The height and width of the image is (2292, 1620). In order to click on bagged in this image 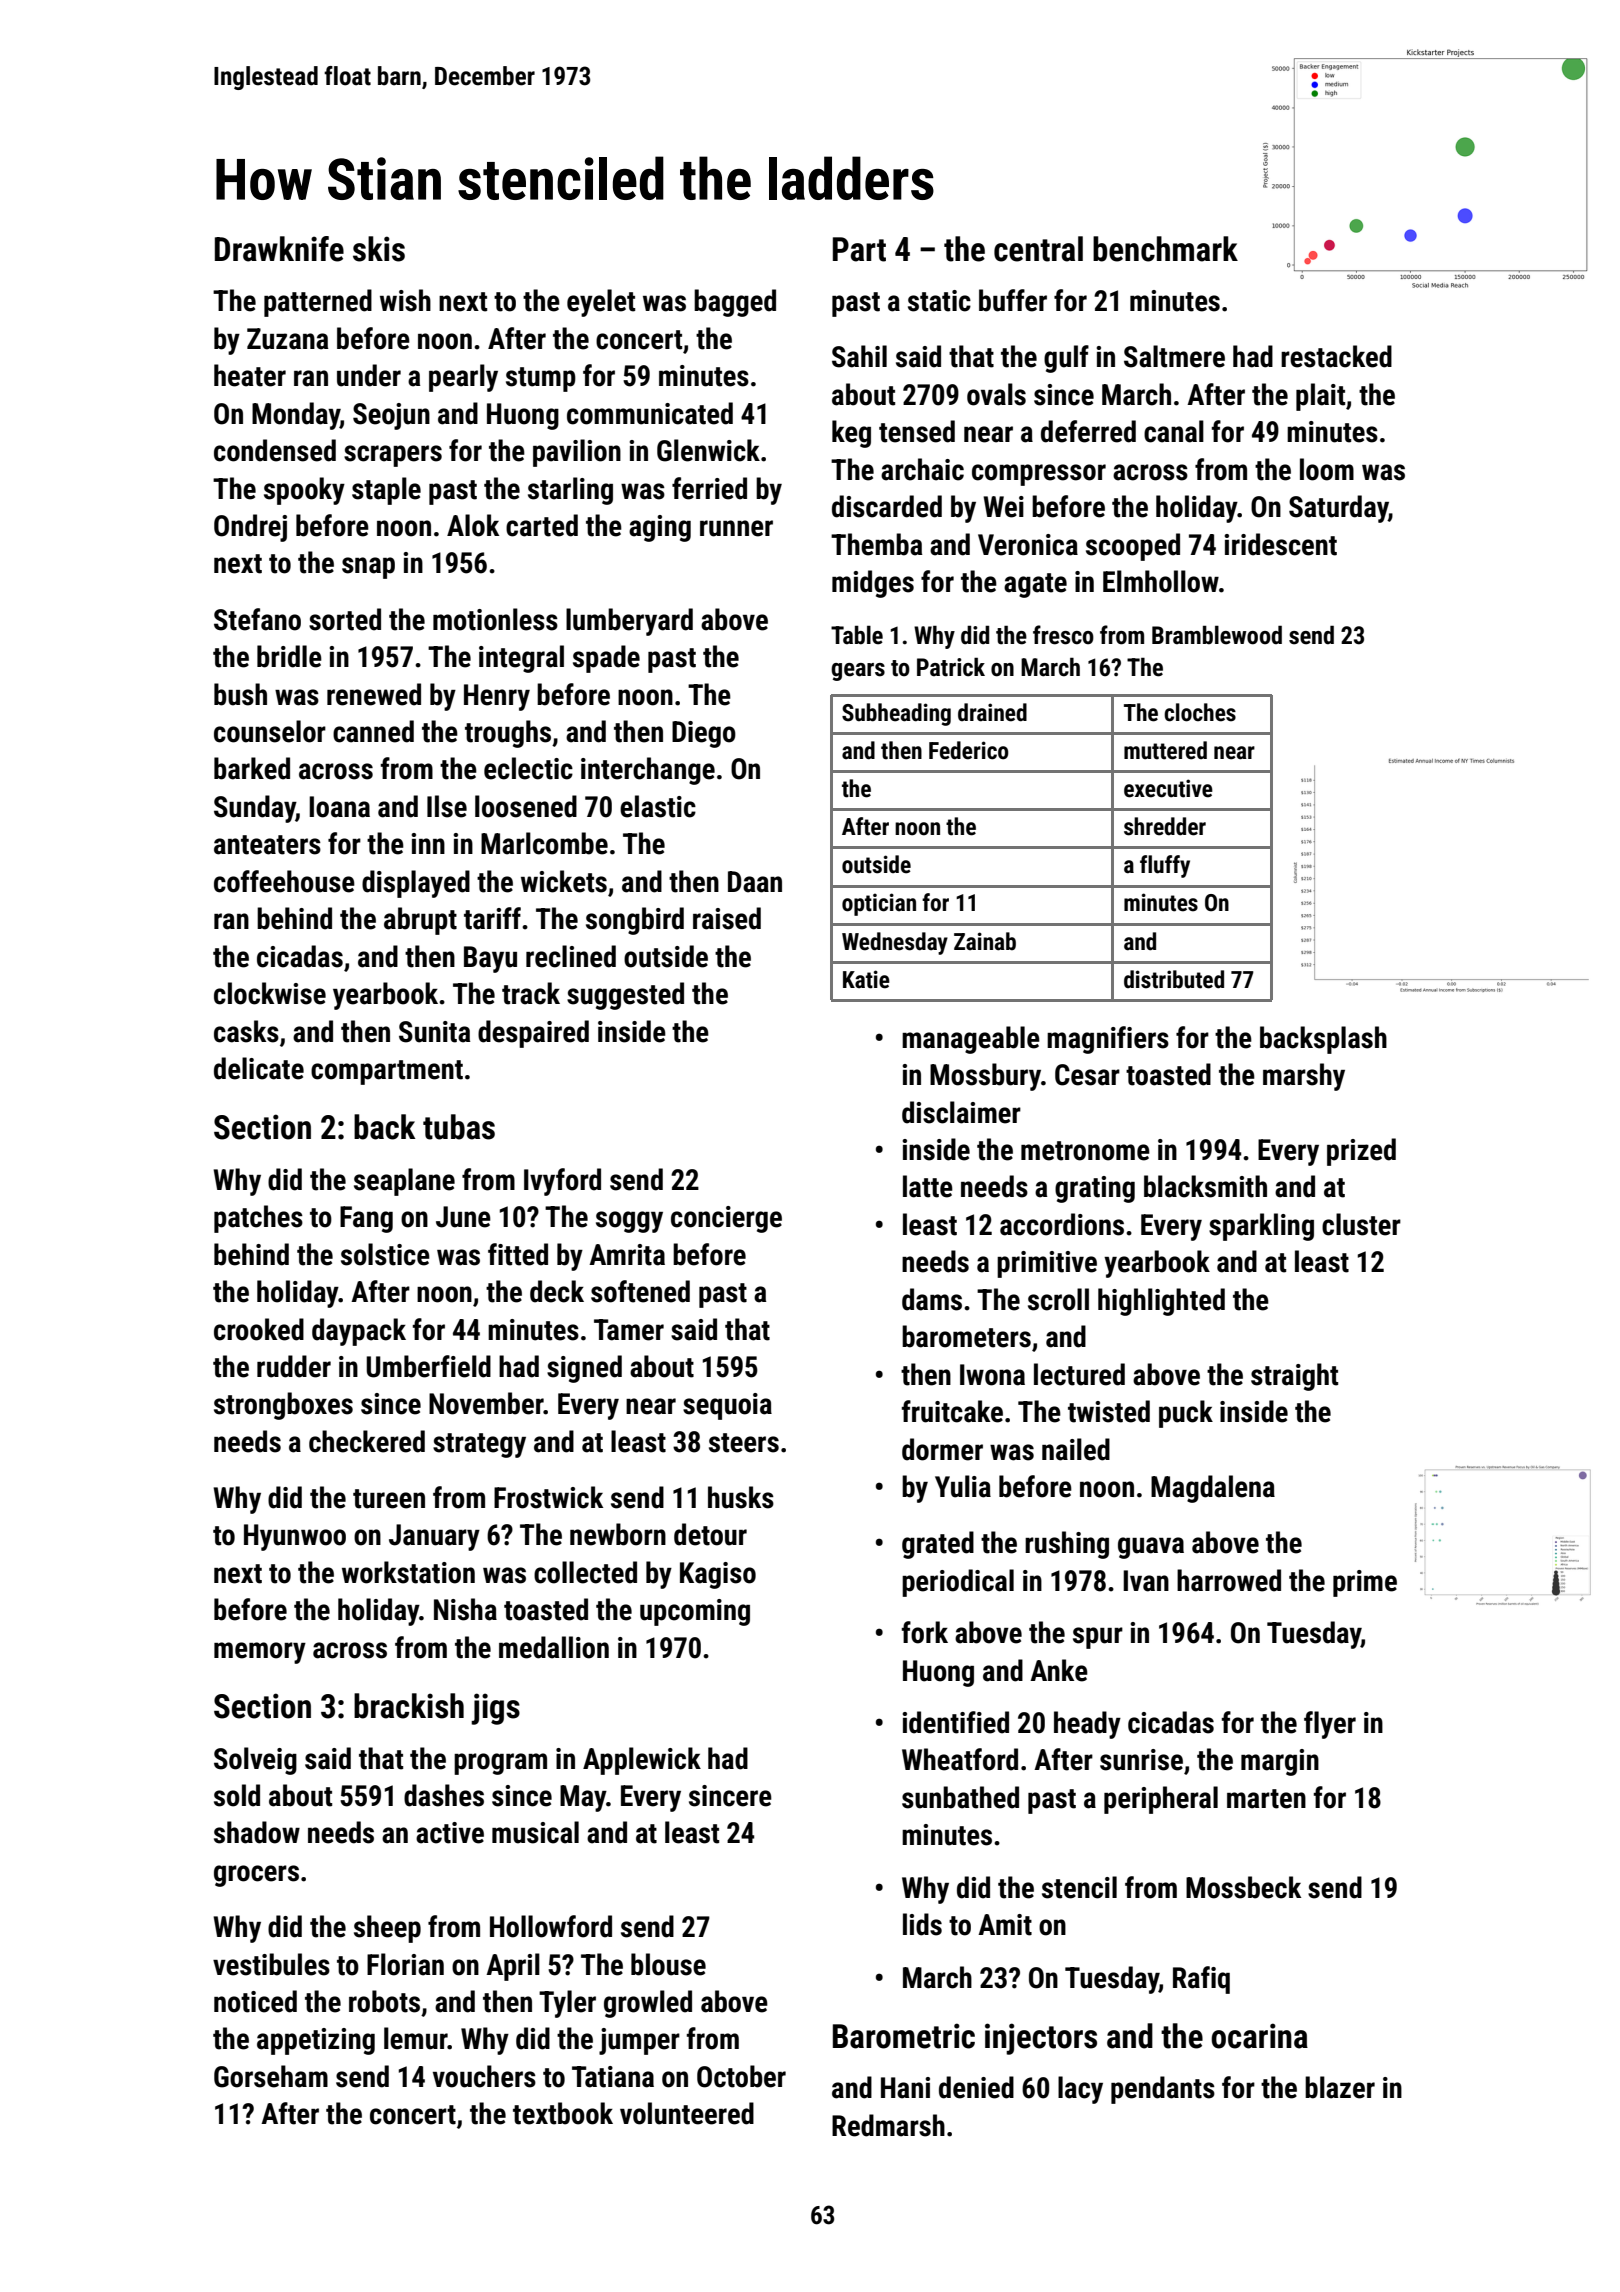, I will do `click(735, 303)`.
